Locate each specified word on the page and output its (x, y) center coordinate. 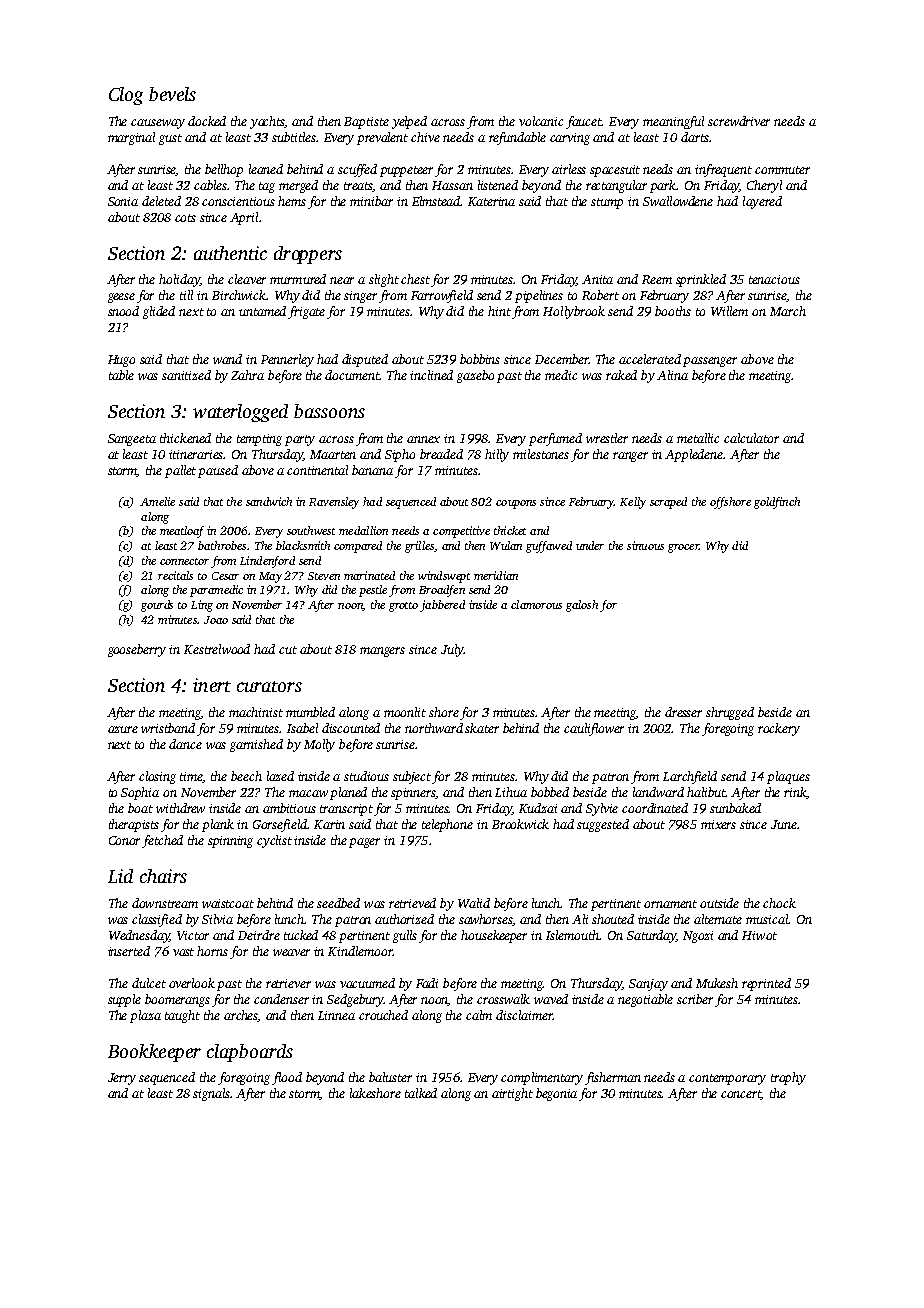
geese (121, 298)
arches (241, 1016)
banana (372, 470)
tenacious (774, 279)
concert (741, 1095)
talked (421, 1093)
